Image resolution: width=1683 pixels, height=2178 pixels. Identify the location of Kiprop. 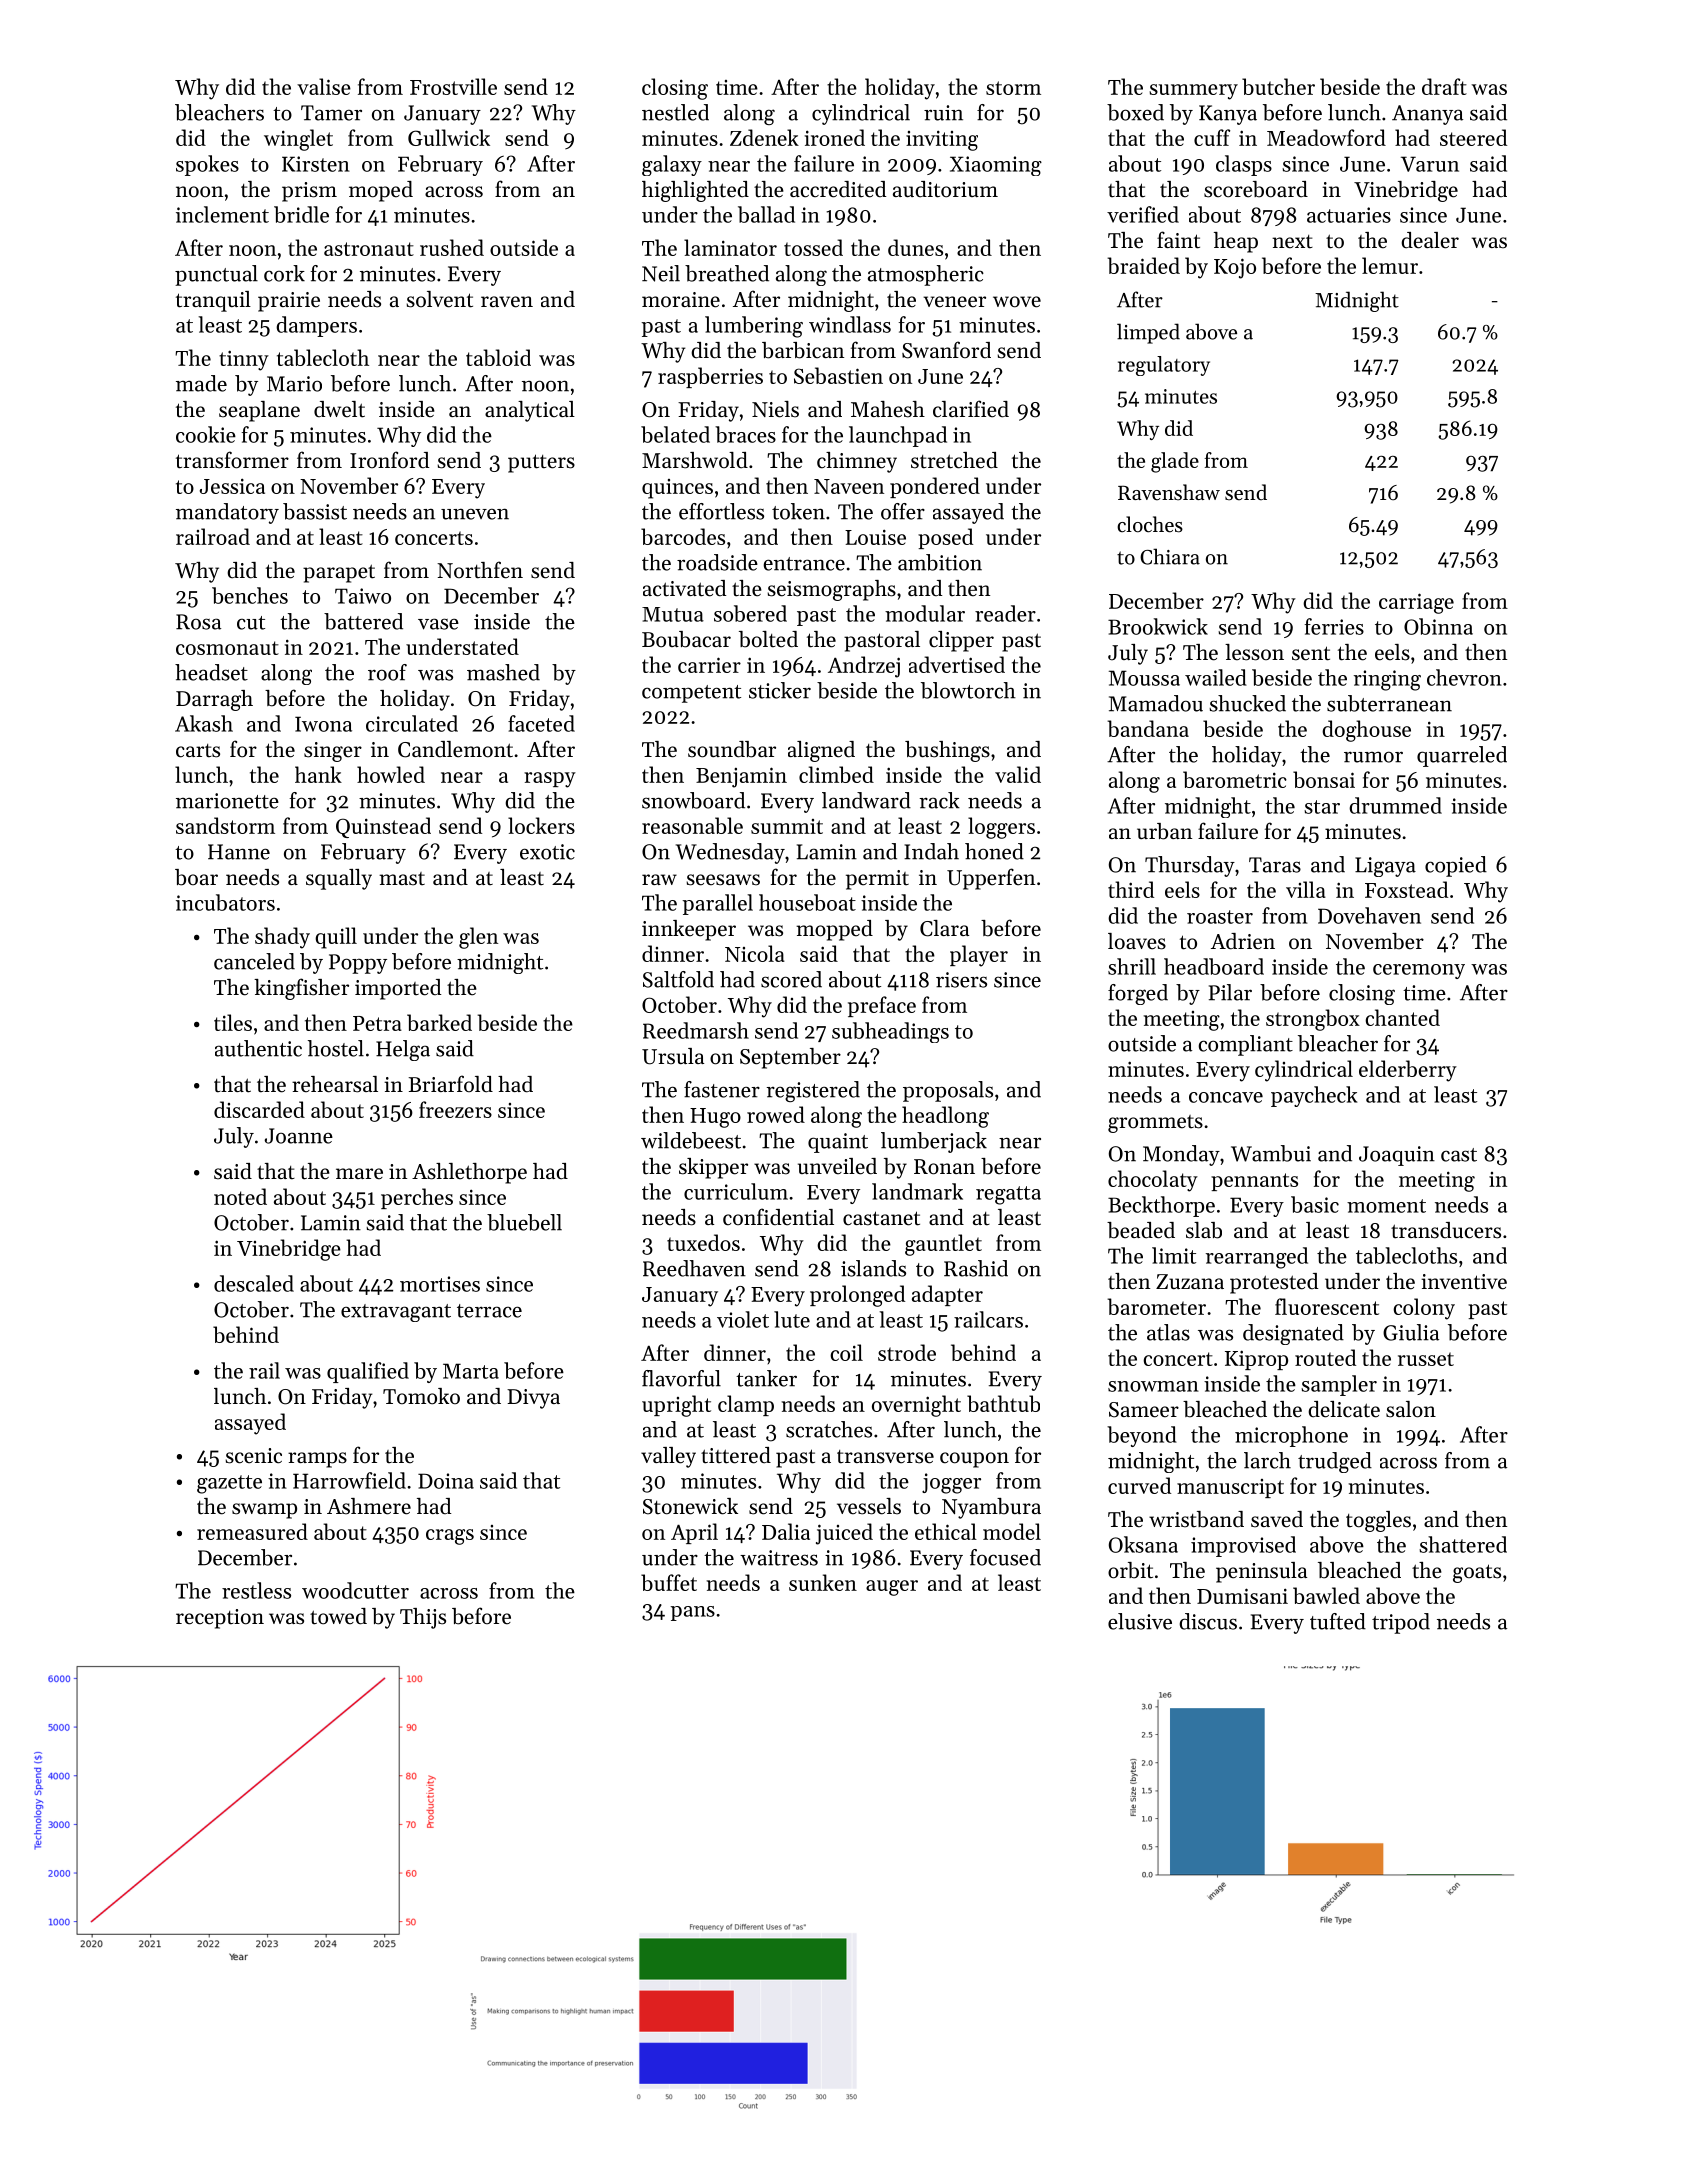
(1256, 1360).
